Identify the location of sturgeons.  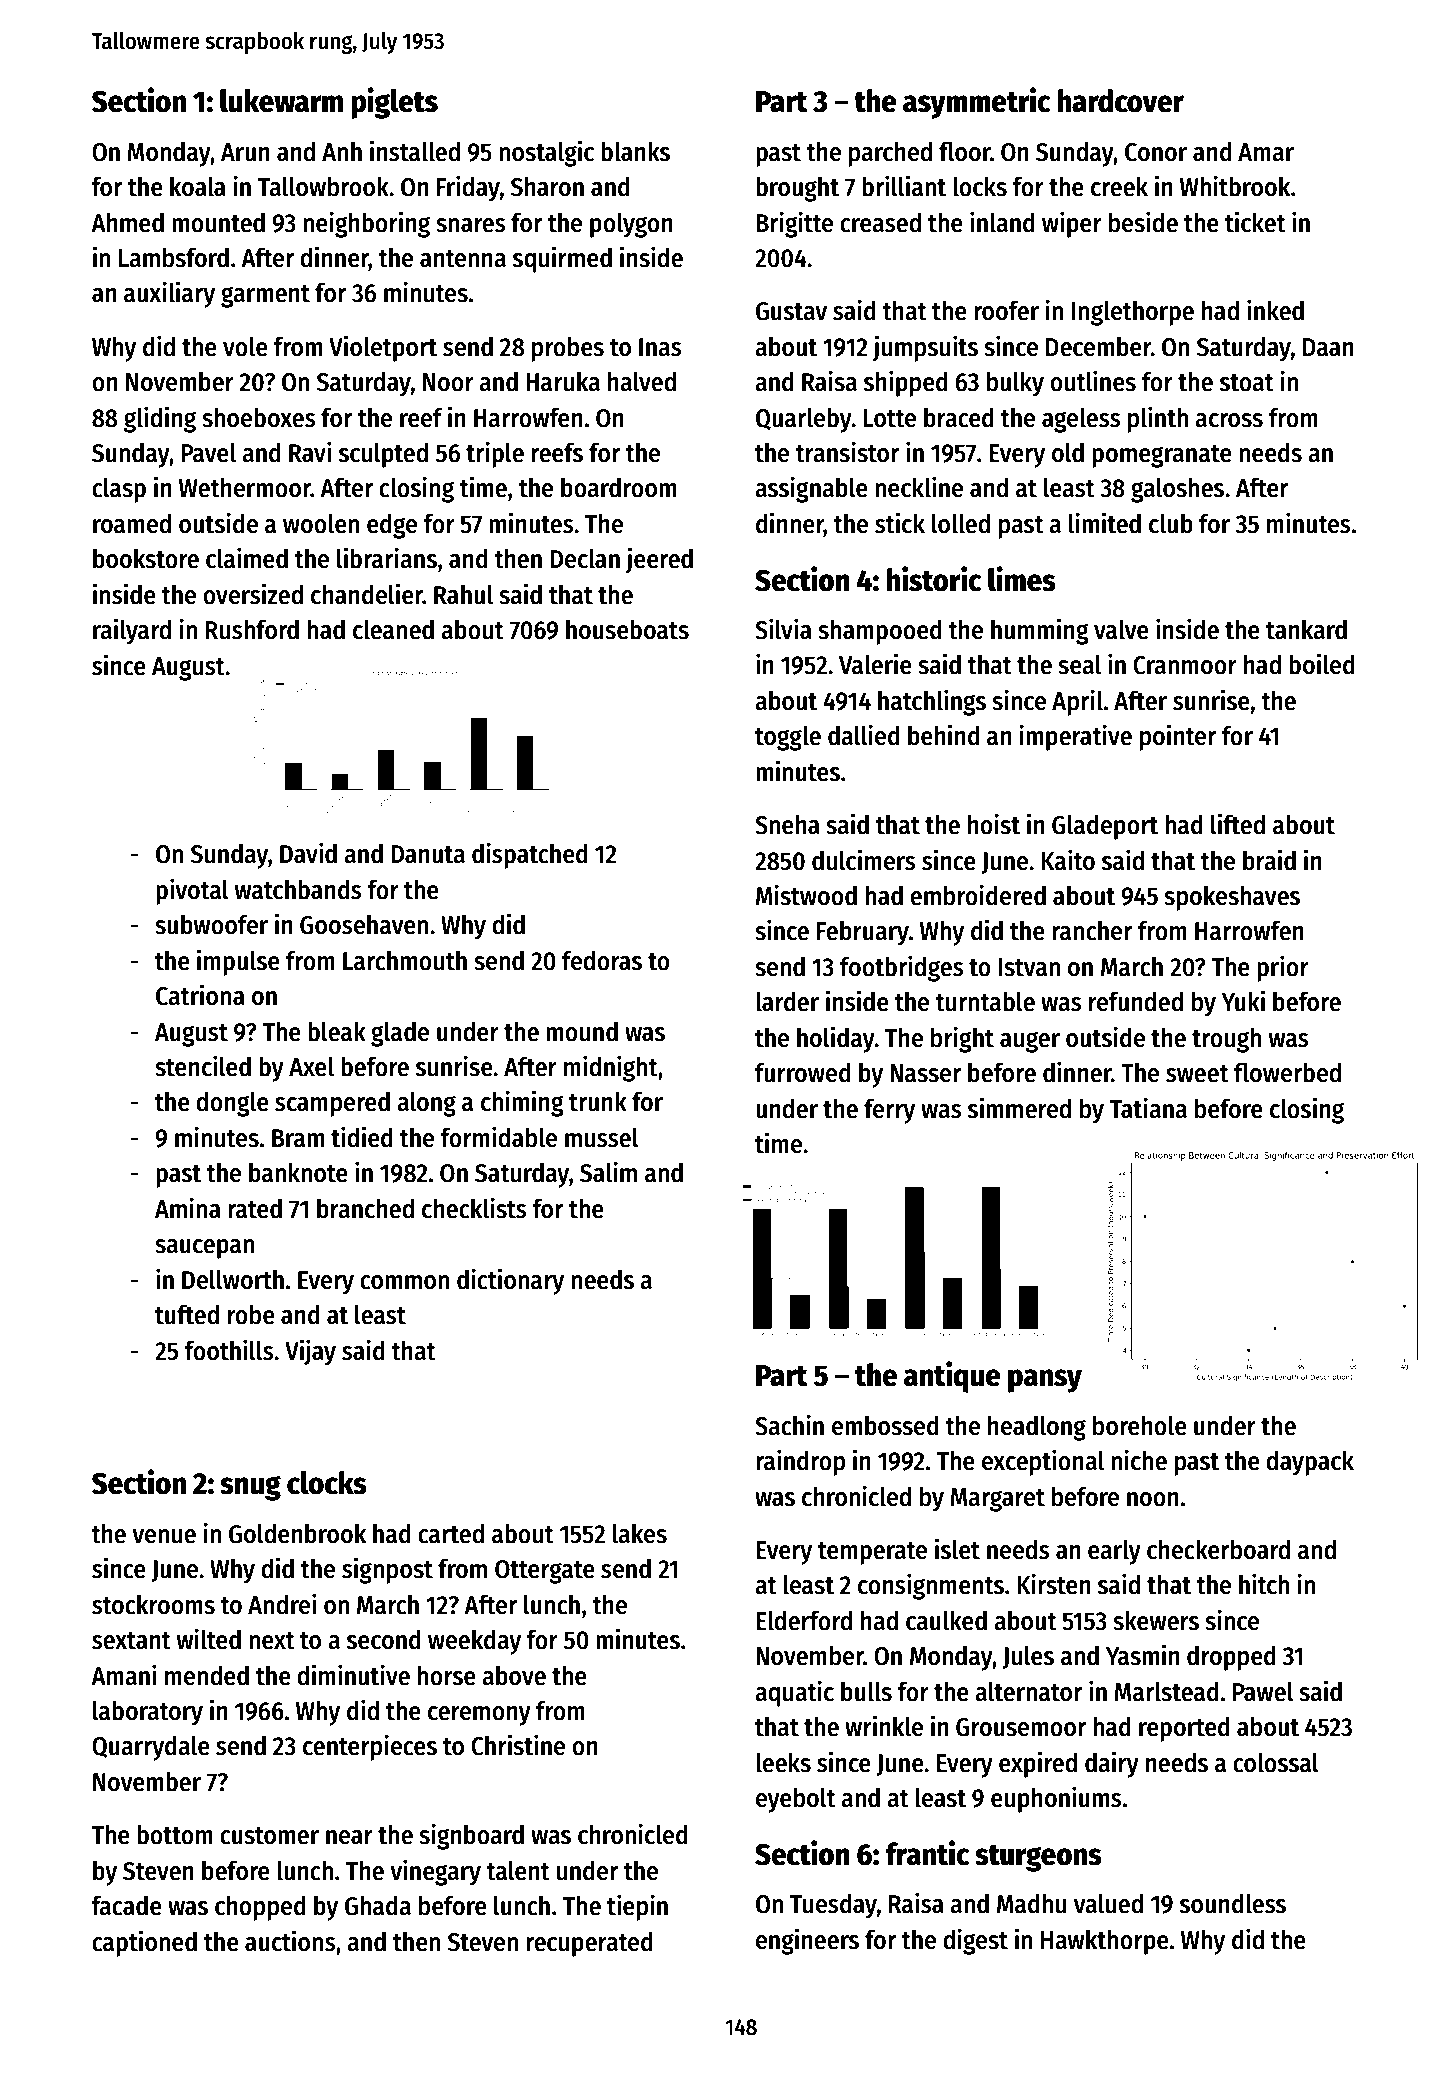
(1038, 1858).
